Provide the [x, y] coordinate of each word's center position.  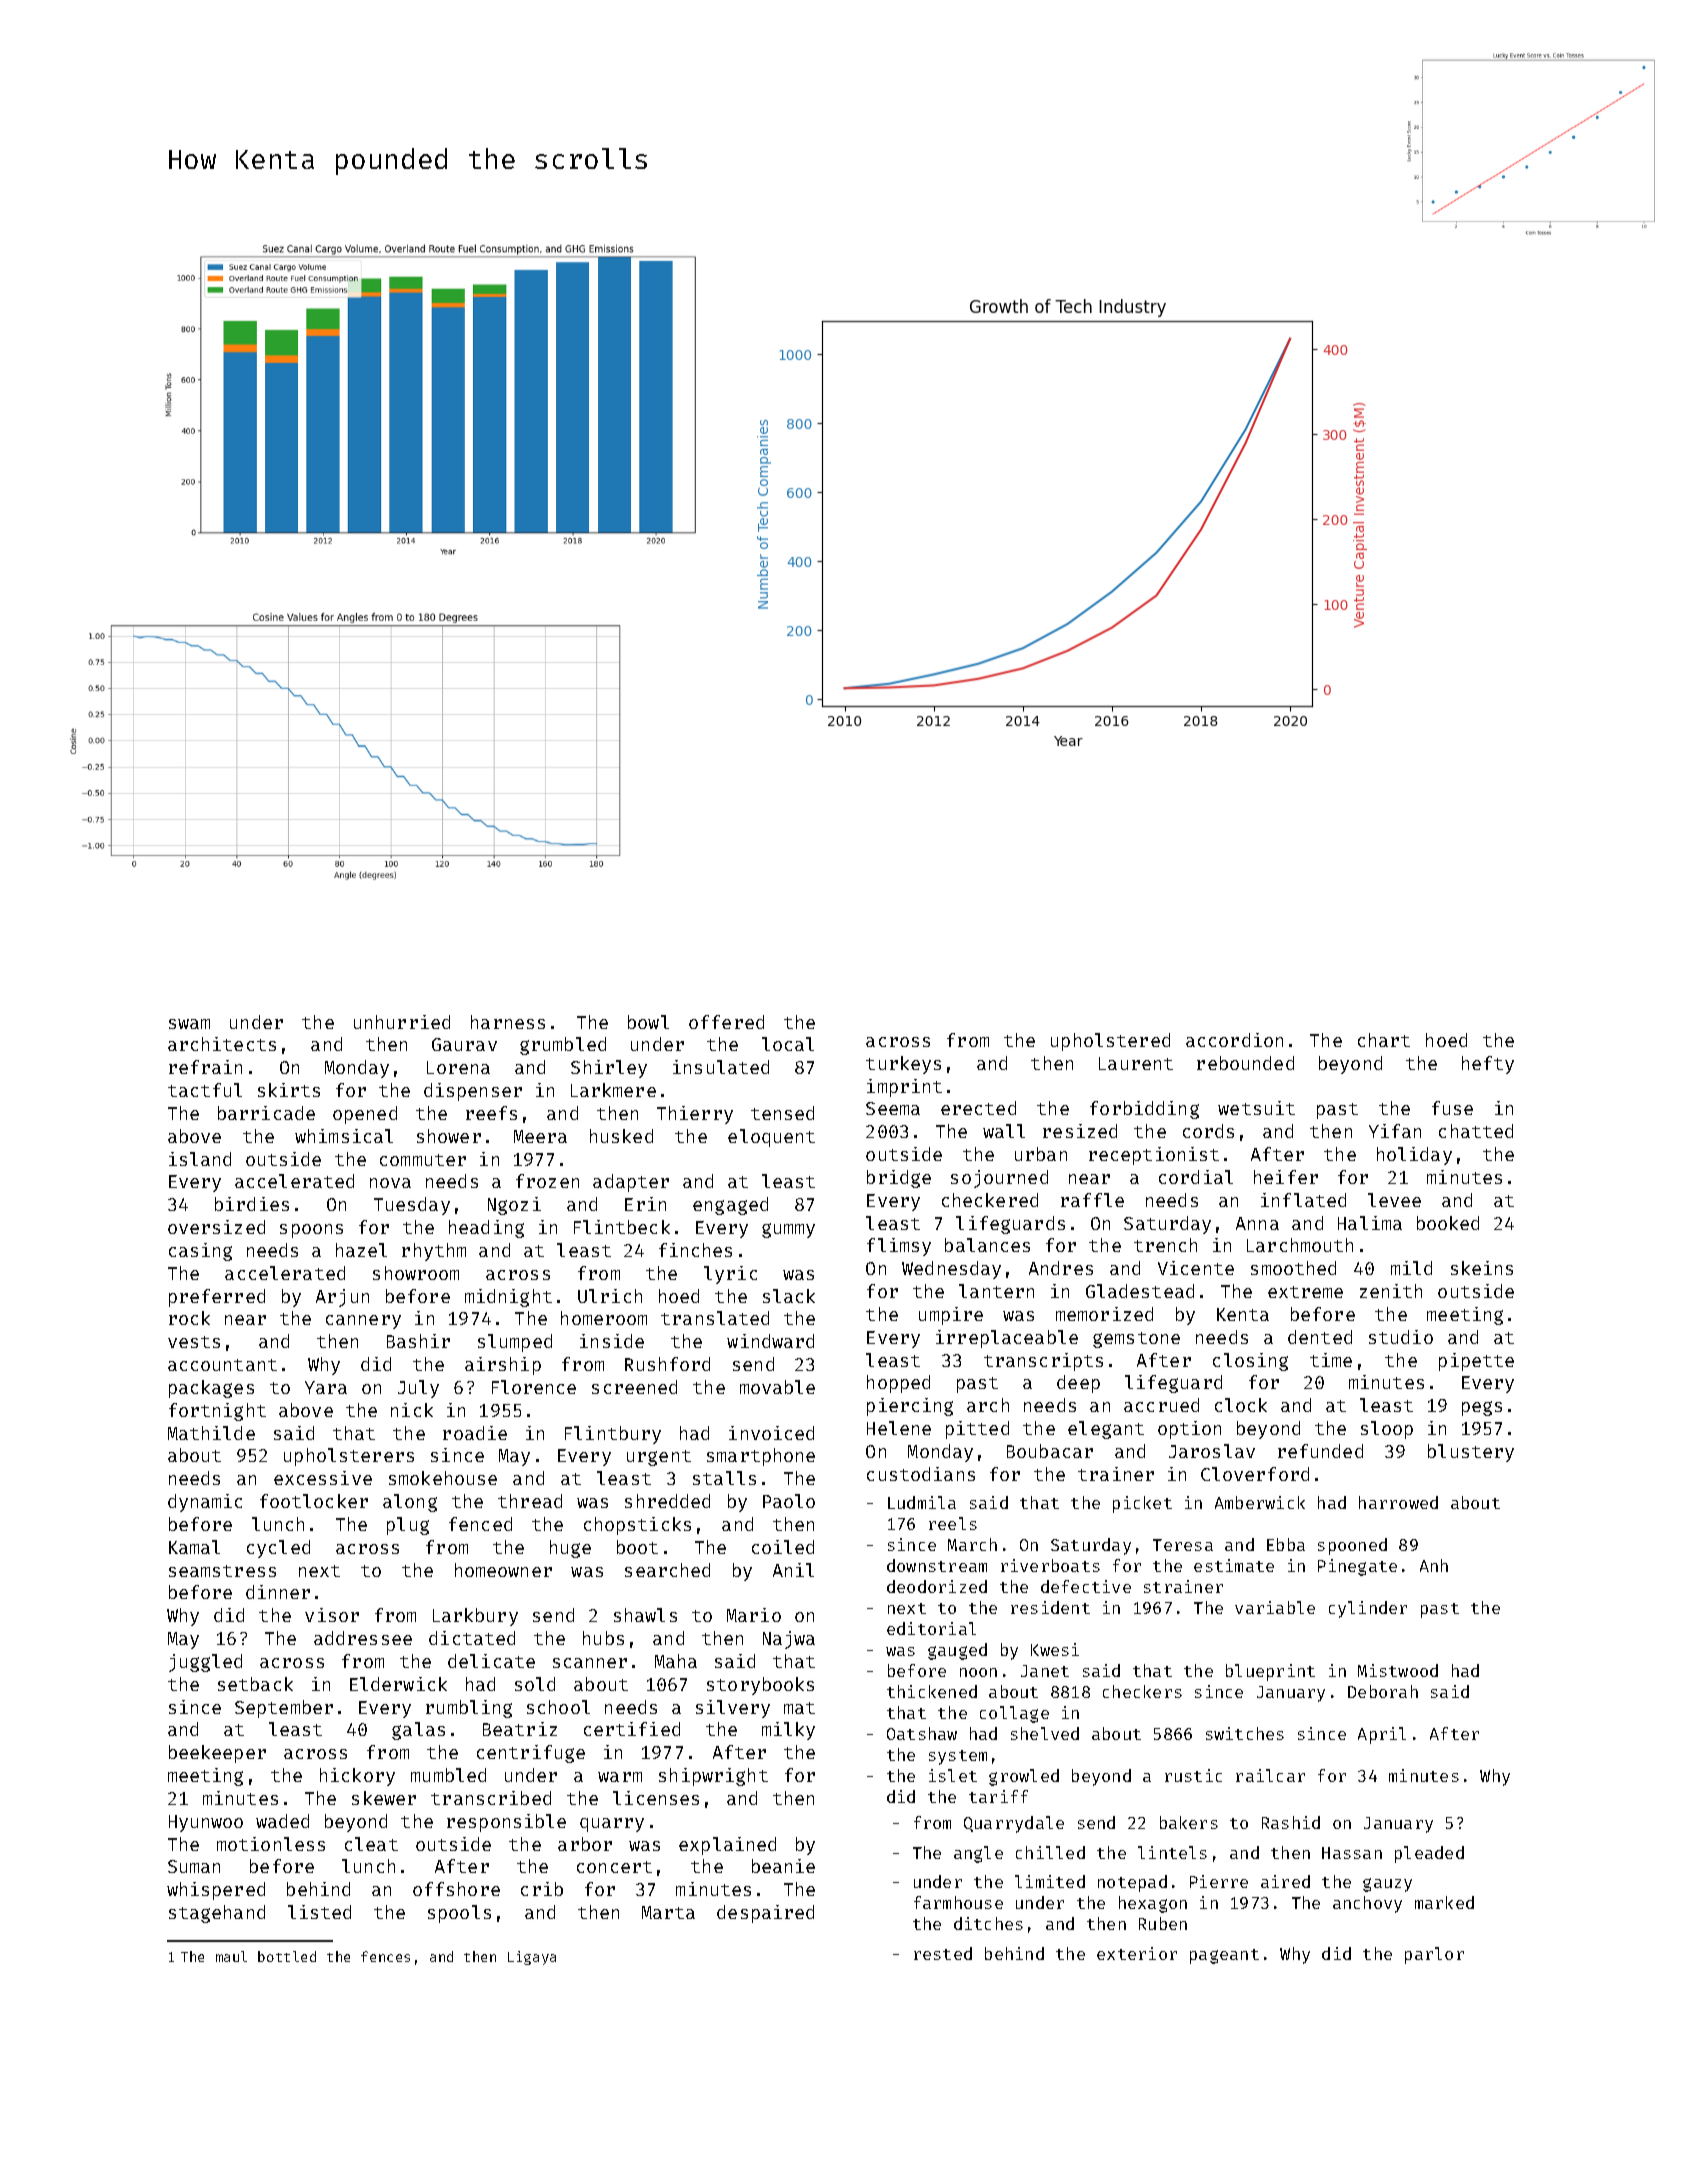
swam [189, 1024]
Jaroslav [1212, 1451]
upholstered [1110, 1042]
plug [408, 1526]
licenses [656, 1798]
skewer [384, 1798]
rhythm [434, 1252]
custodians [921, 1474]
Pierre [1219, 1881]
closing [1250, 1362]
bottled [287, 1956]
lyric [730, 1275]
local [788, 1044]
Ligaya [532, 1958]
